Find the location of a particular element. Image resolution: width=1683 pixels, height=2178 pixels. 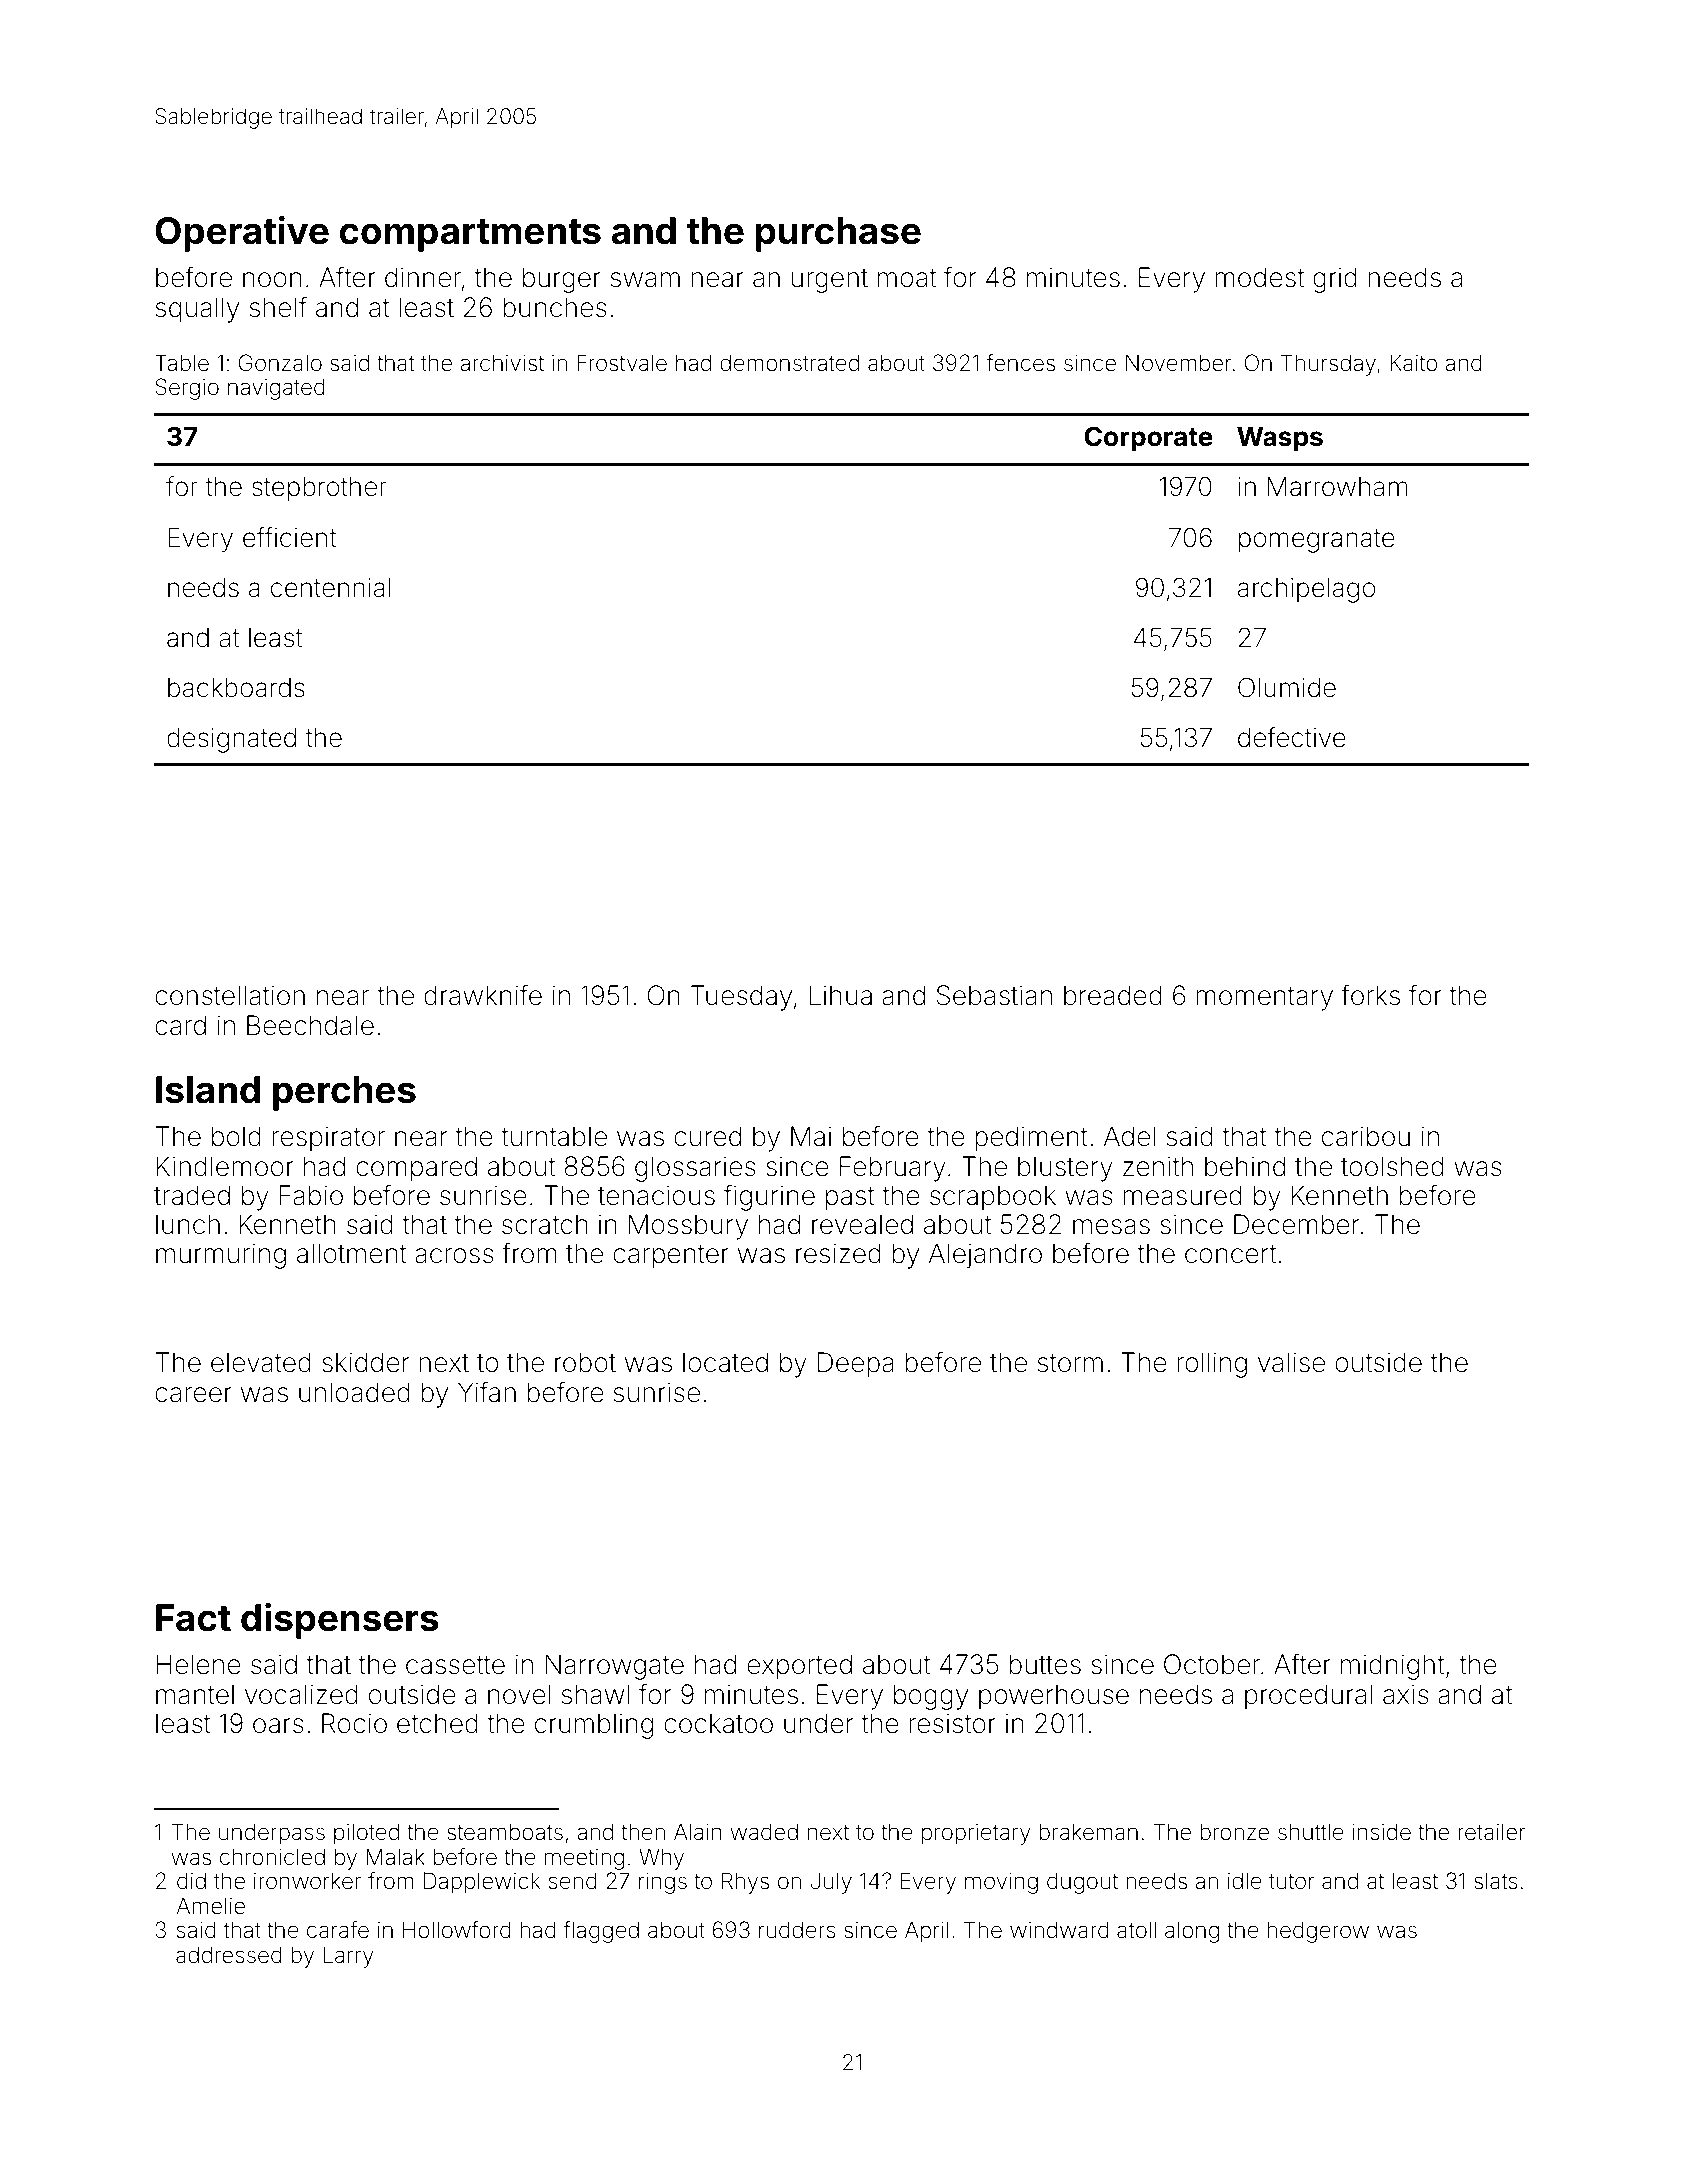

navigated is located at coordinates (276, 389).
